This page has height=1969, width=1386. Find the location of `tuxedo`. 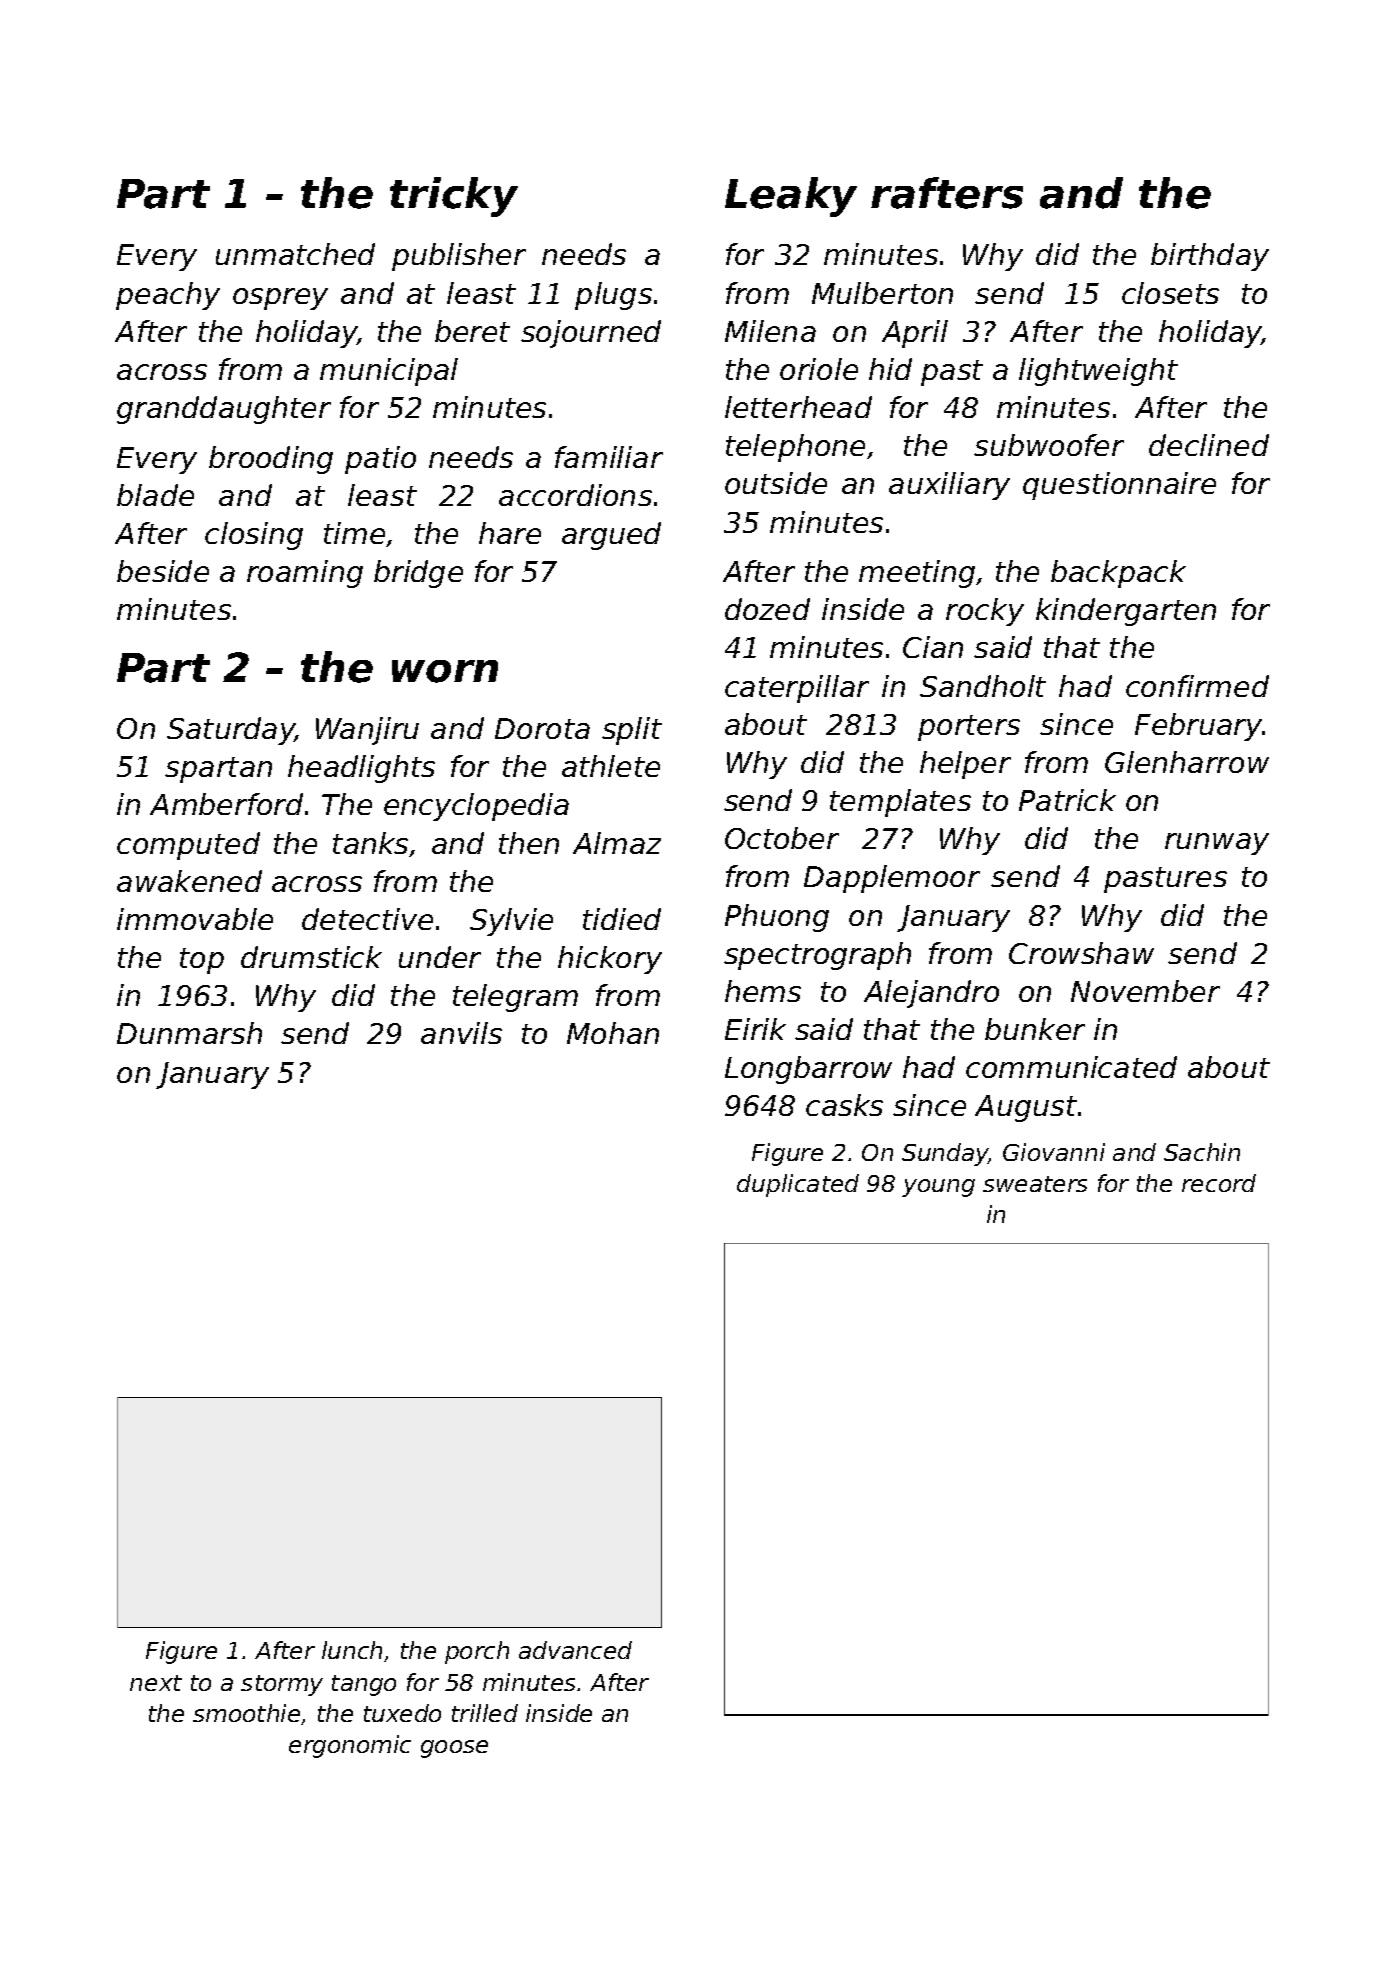

tuxedo is located at coordinates (402, 1713).
